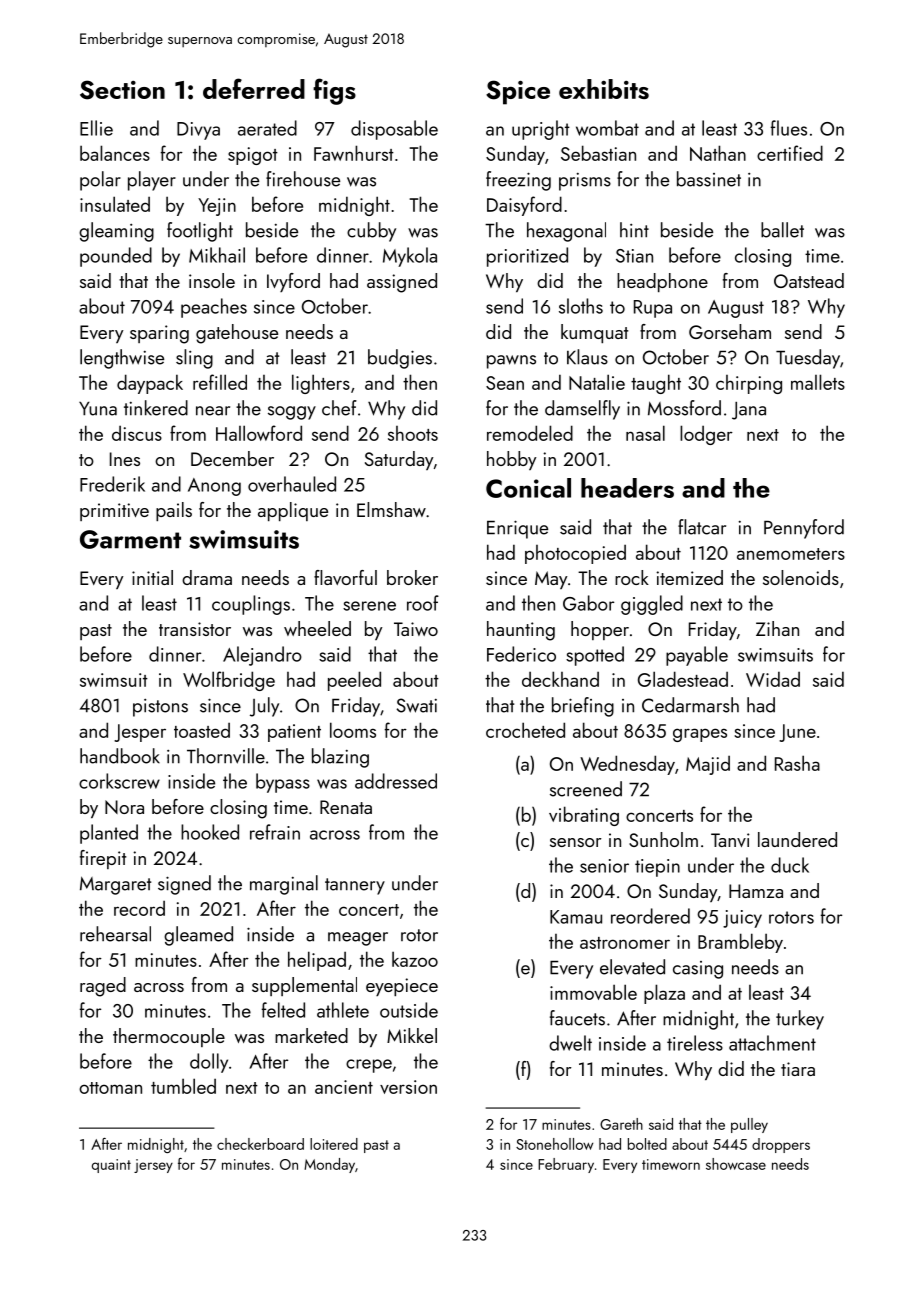 Image resolution: width=924 pixels, height=1311 pixels. I want to click on flues, so click(789, 128).
